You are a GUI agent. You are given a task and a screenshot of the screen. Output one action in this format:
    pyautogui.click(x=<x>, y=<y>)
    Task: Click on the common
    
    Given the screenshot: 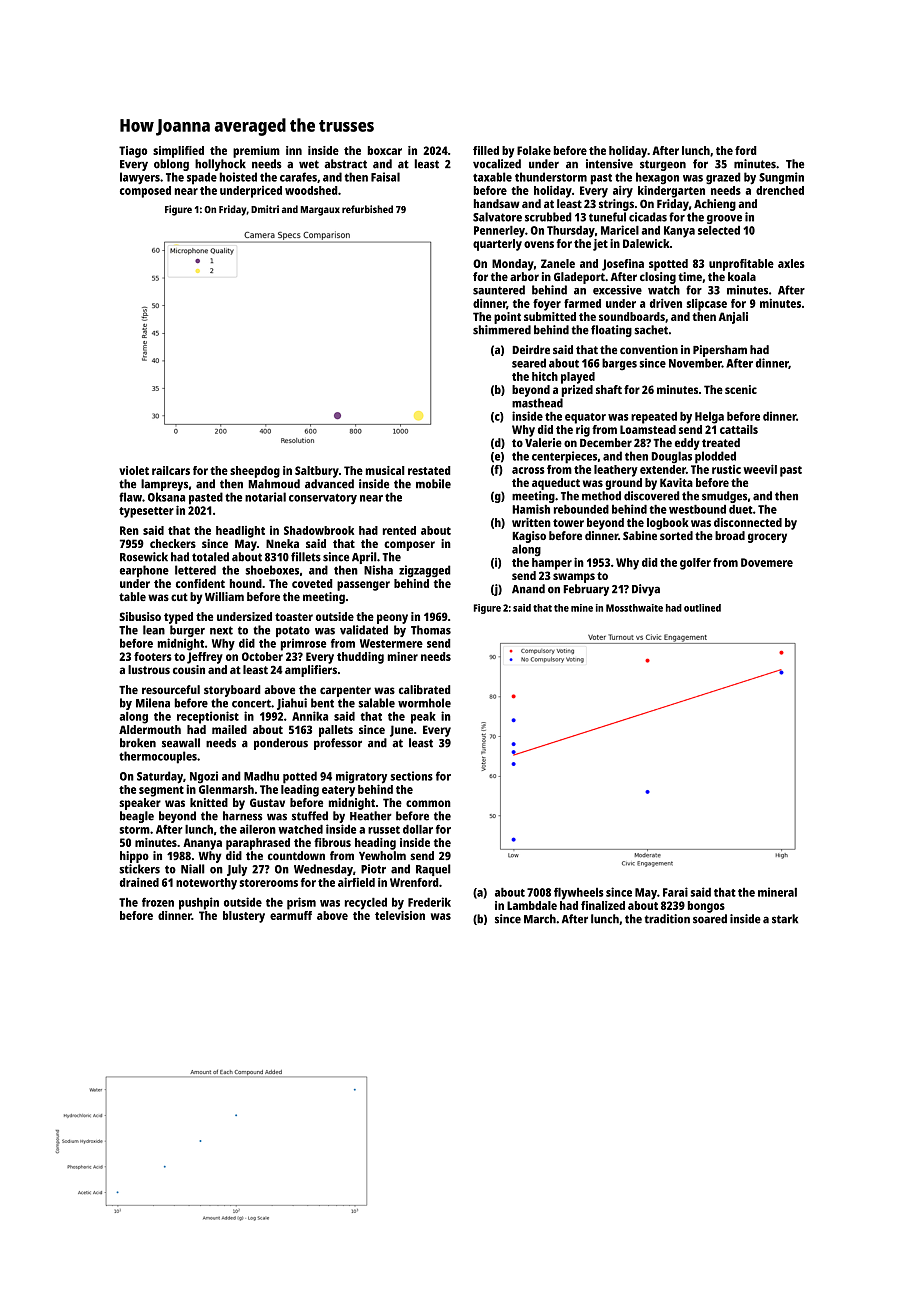 What is the action you would take?
    pyautogui.click(x=428, y=803)
